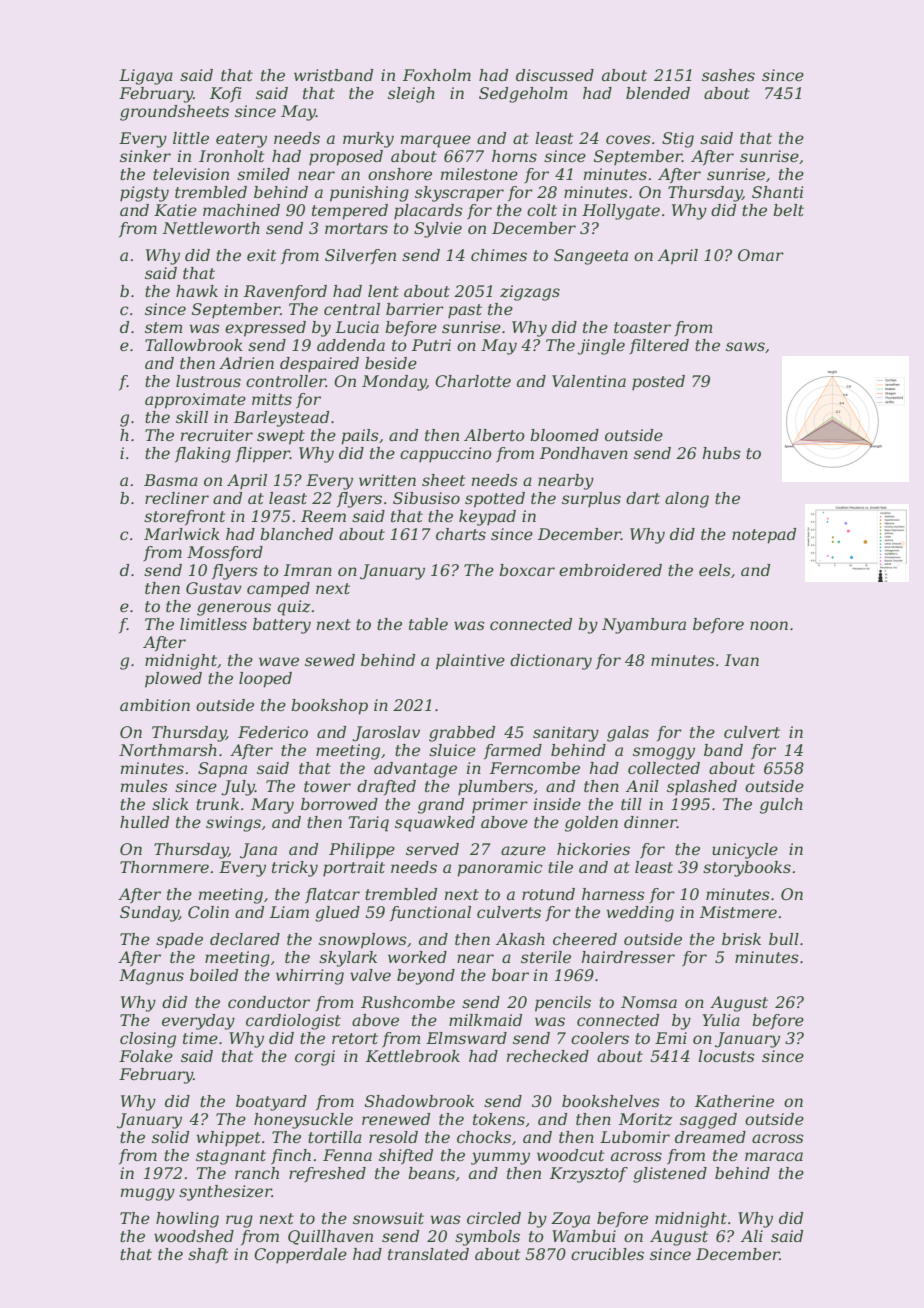 The image size is (924, 1308). I want to click on Ivan, so click(742, 660).
